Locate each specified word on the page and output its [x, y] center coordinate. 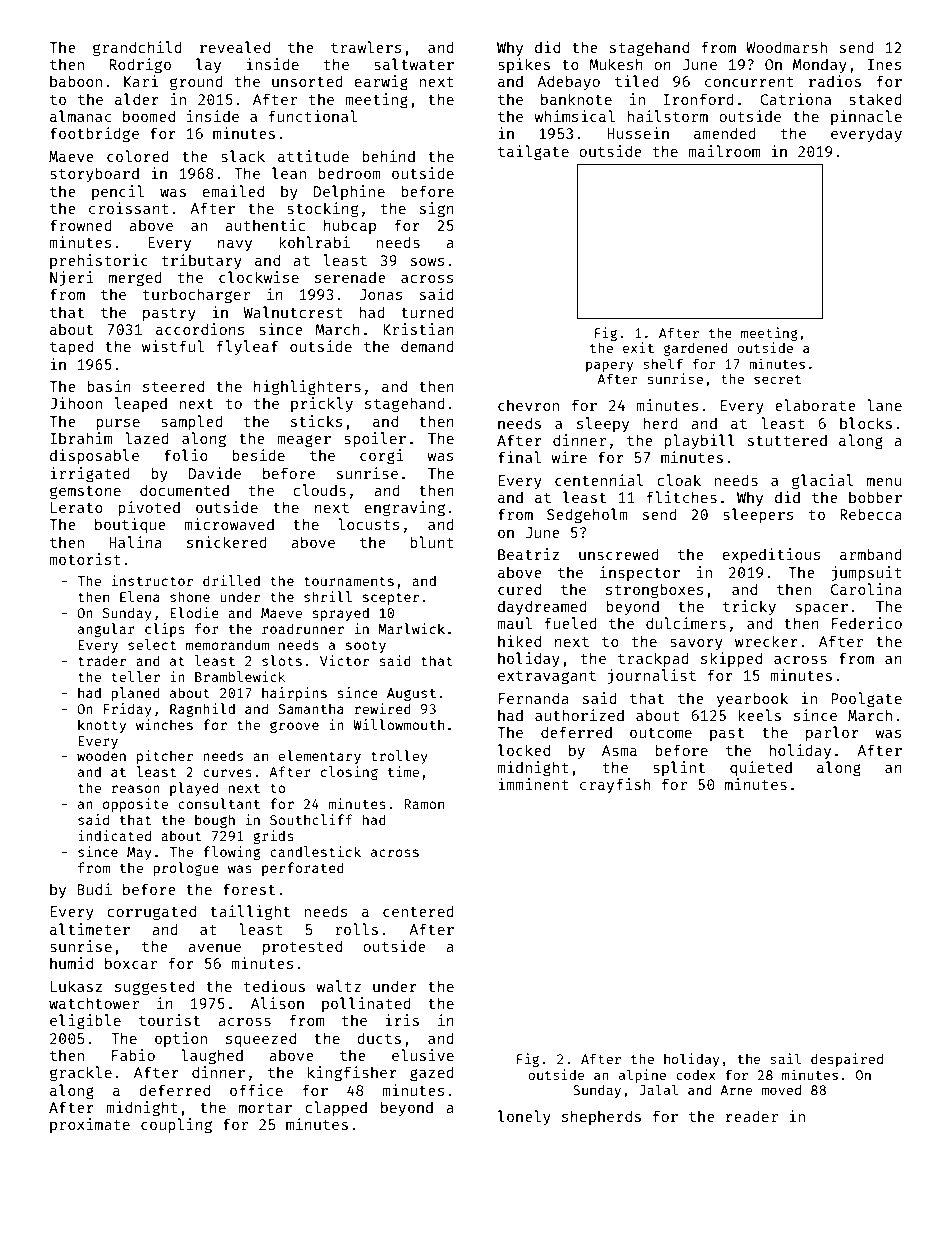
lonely [524, 1117]
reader [752, 1116]
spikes [524, 65]
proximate [90, 1125]
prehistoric [99, 261]
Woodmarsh [786, 47]
